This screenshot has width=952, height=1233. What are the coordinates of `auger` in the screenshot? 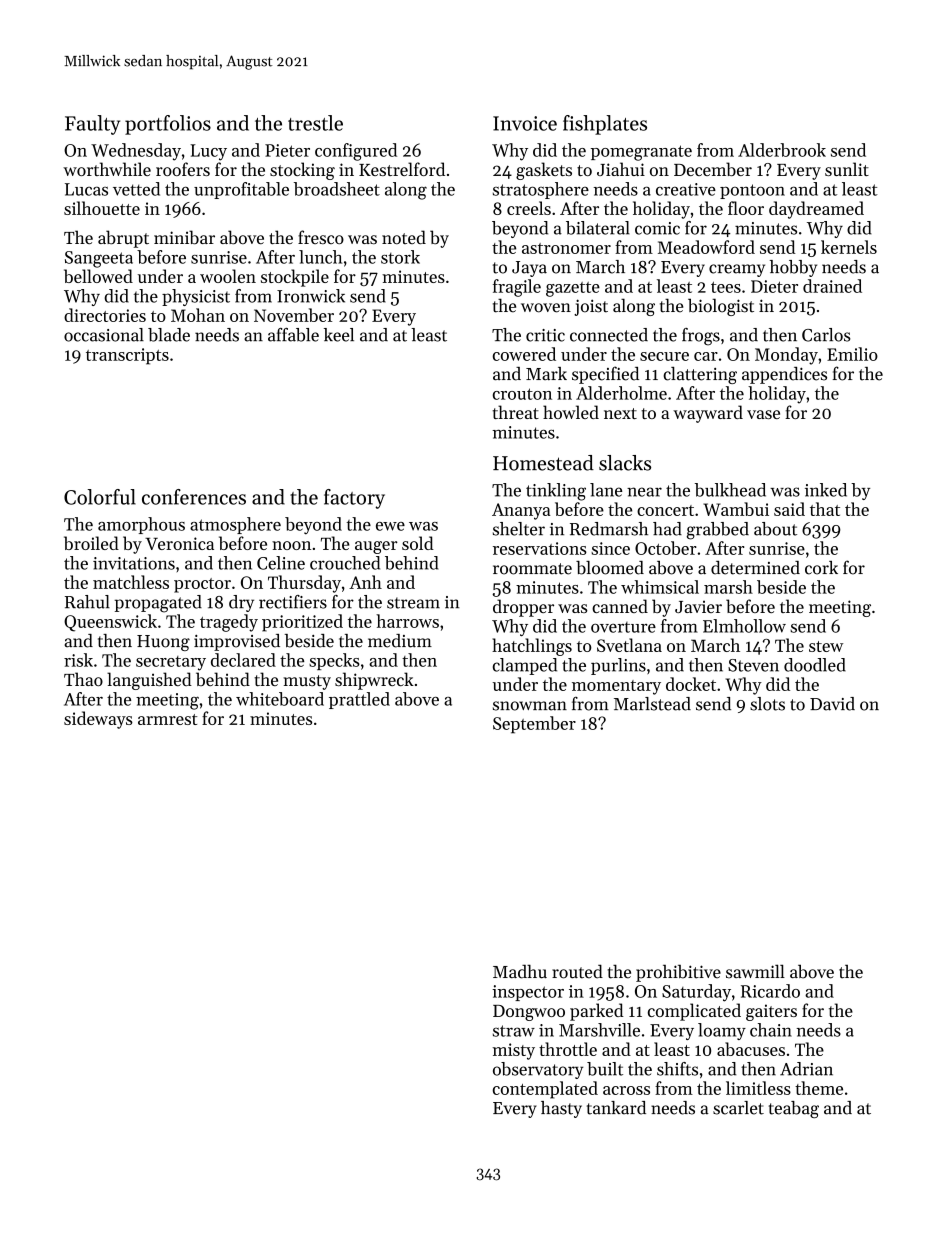 It's located at (376, 547).
